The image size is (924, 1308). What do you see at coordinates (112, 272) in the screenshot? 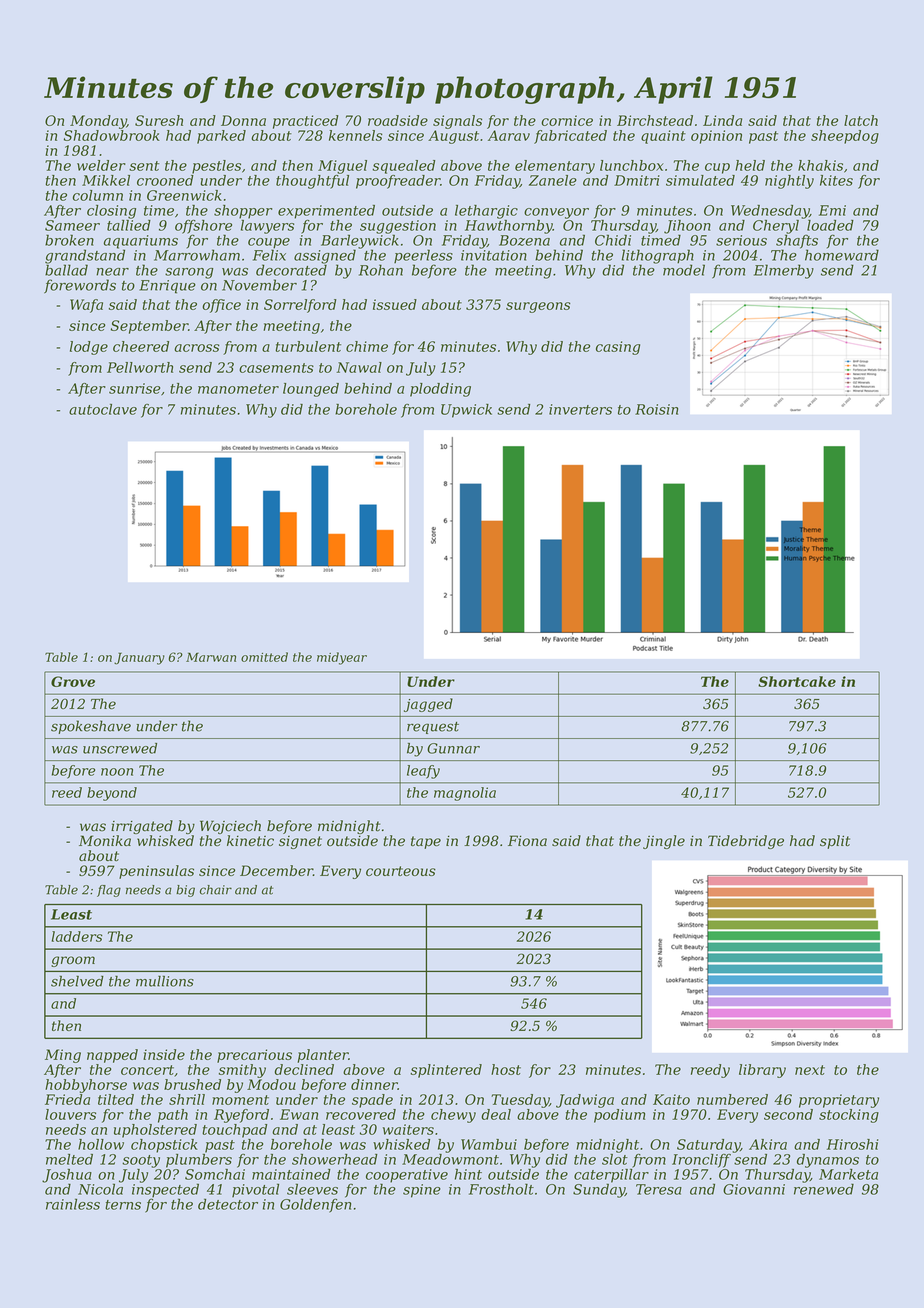
I see `near` at bounding box center [112, 272].
